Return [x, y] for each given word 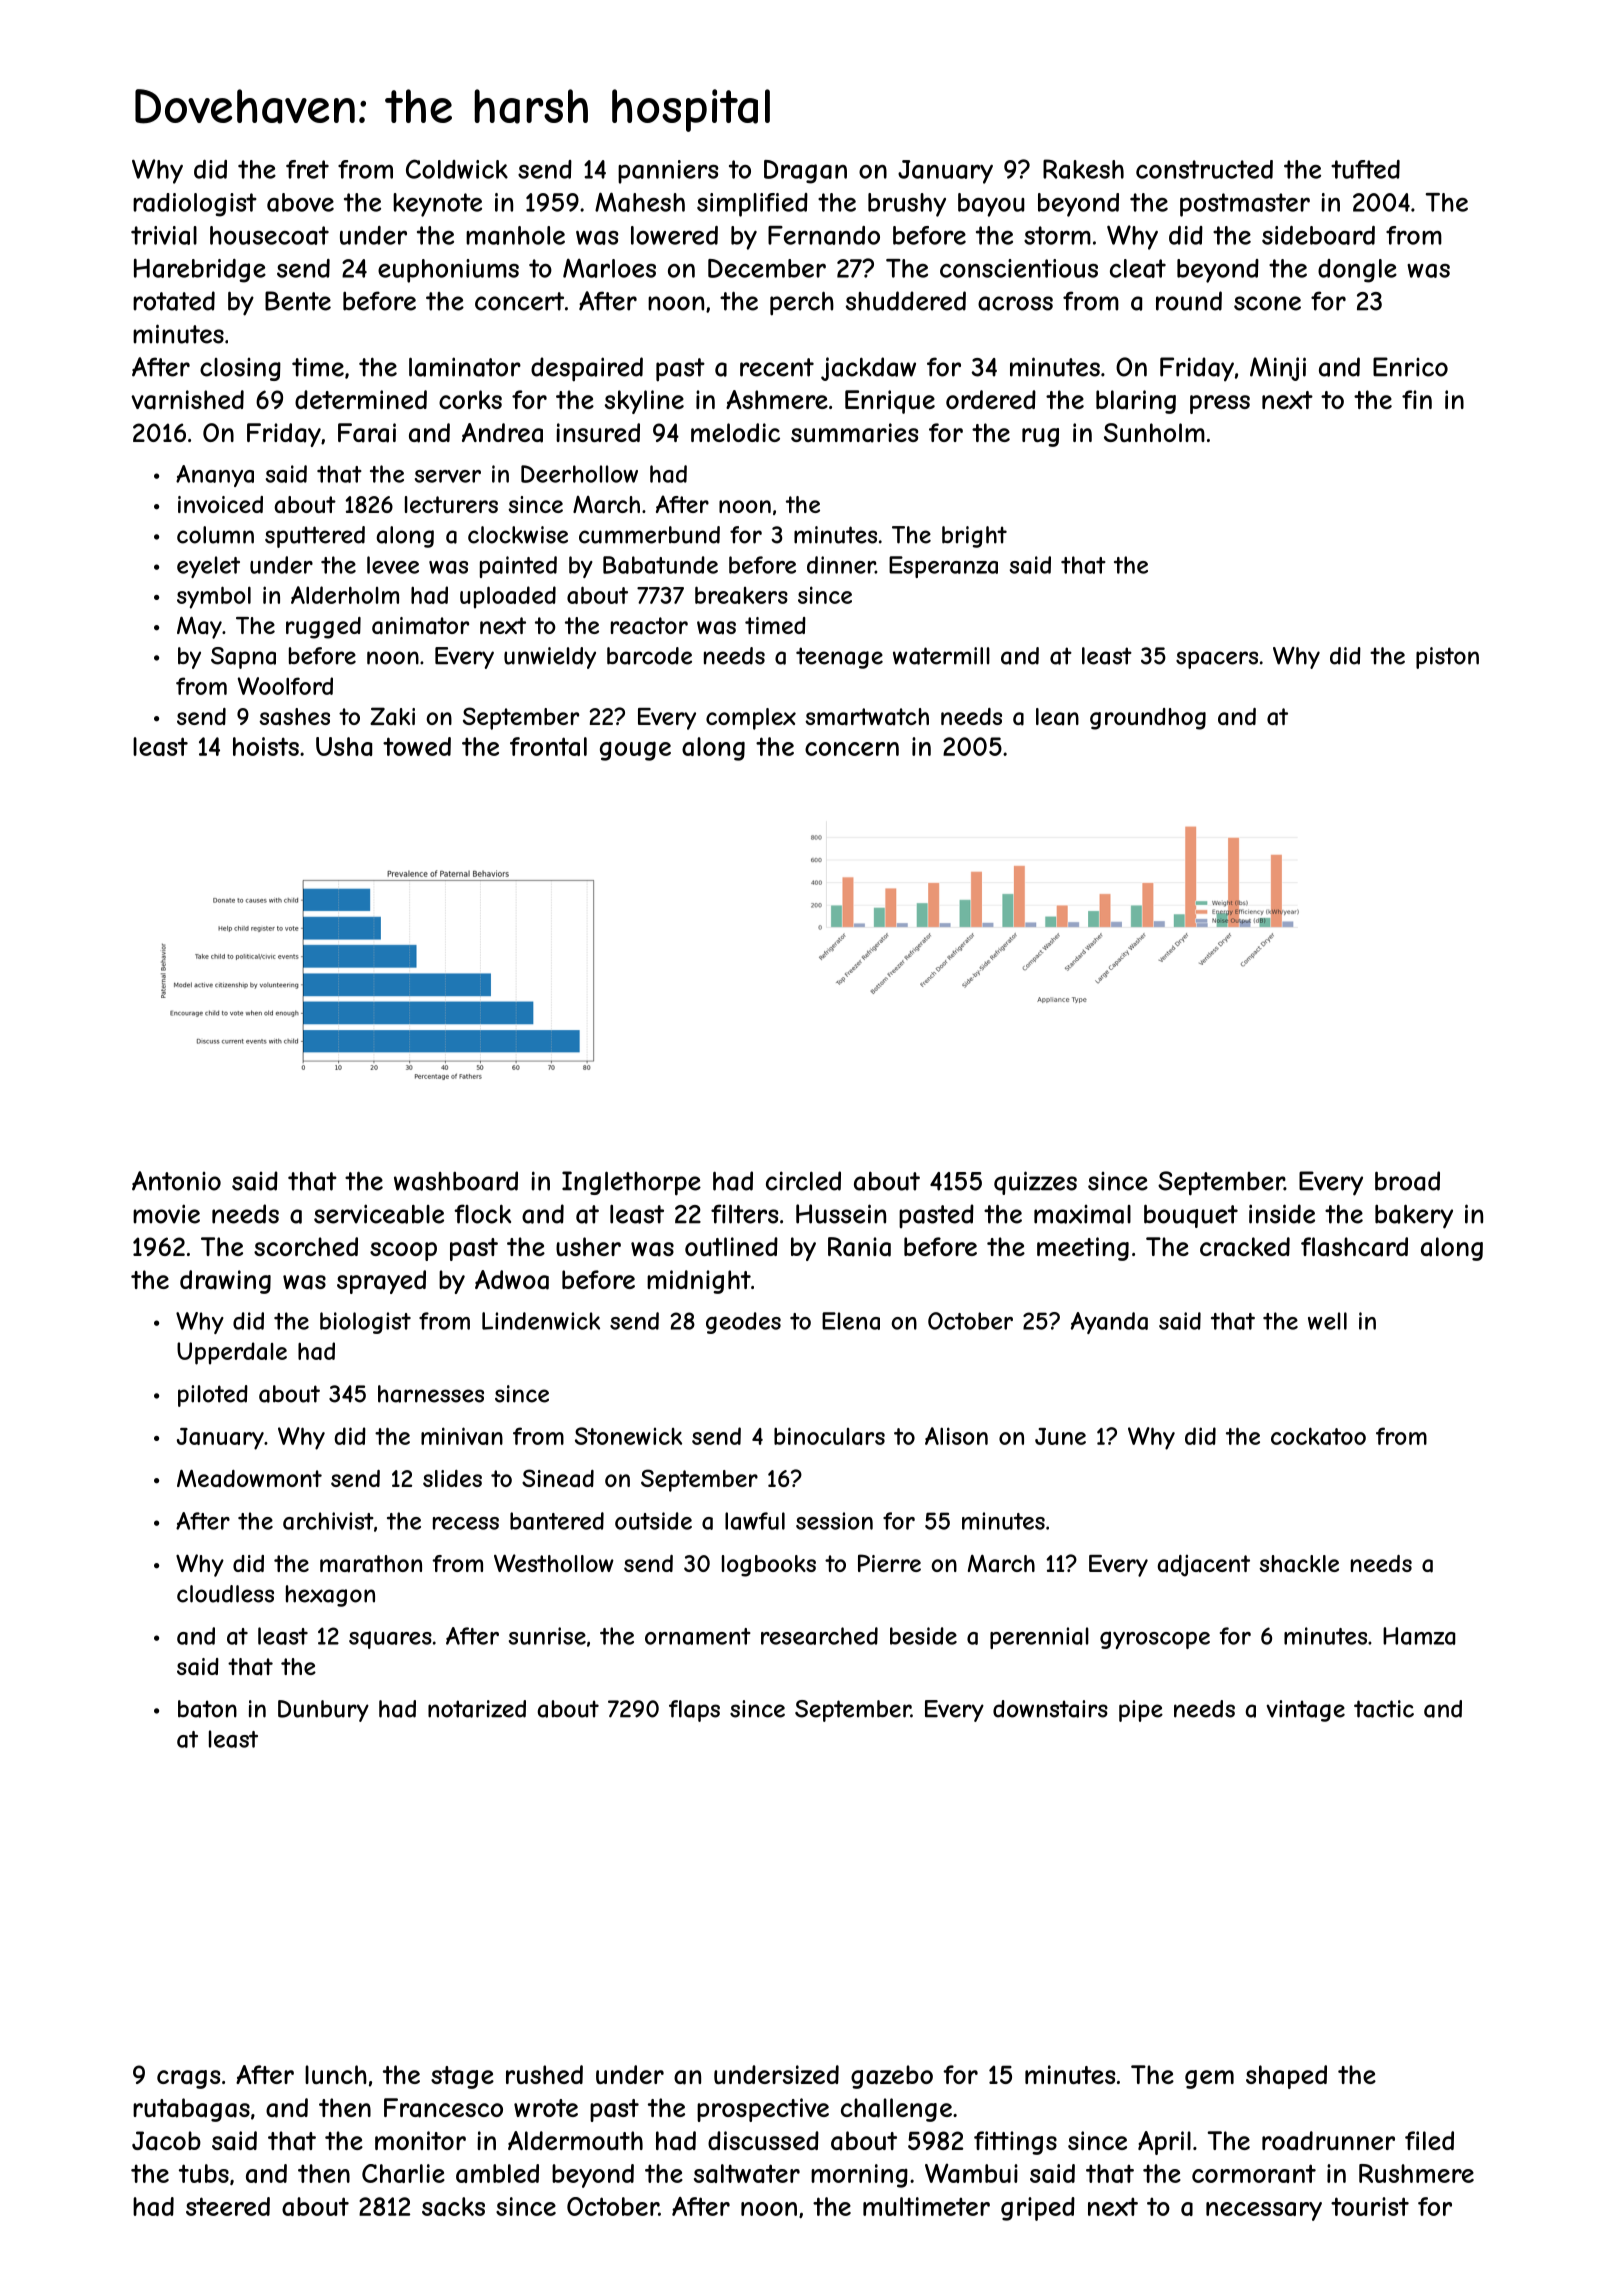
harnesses [431, 1394]
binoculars [829, 1436]
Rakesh [1083, 169]
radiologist [195, 205]
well [1327, 1321]
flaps [694, 1711]
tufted [1365, 169]
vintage [1305, 1711]
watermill [941, 656]
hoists [266, 746]
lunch [336, 2074]
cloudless [225, 1594]
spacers [1217, 660]
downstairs [1050, 1709]
